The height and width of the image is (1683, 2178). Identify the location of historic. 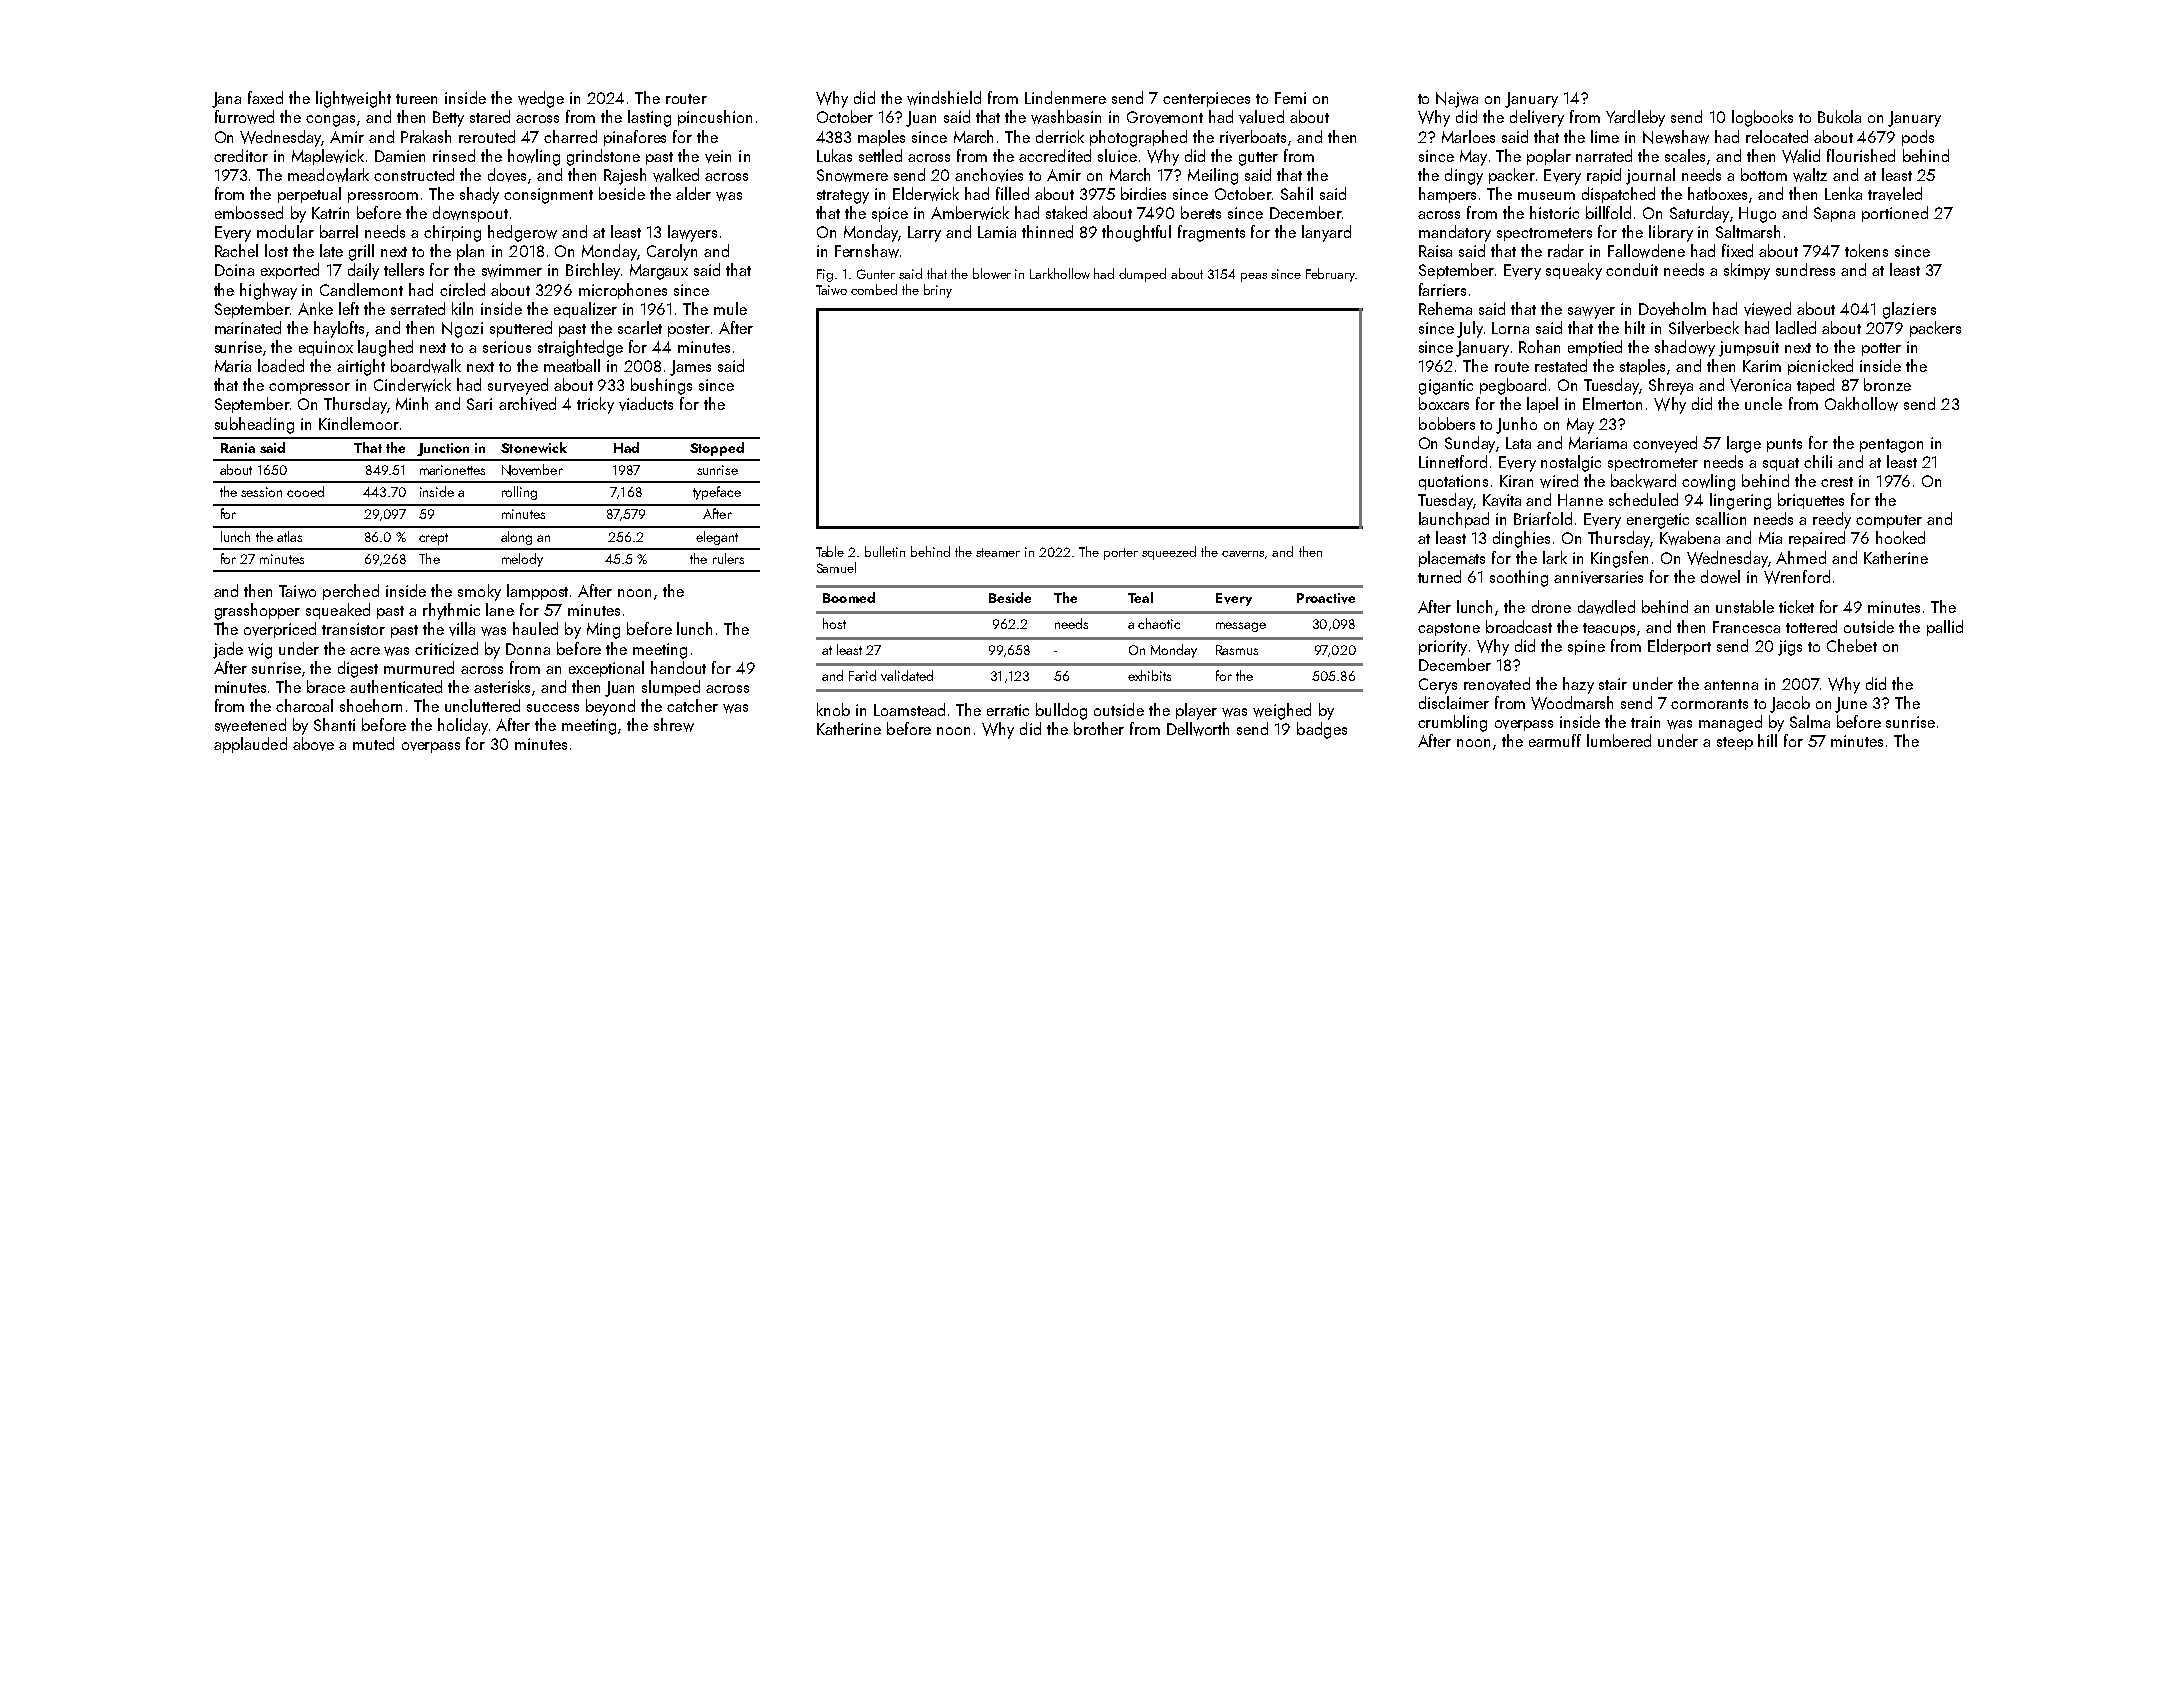
(1554, 212).
